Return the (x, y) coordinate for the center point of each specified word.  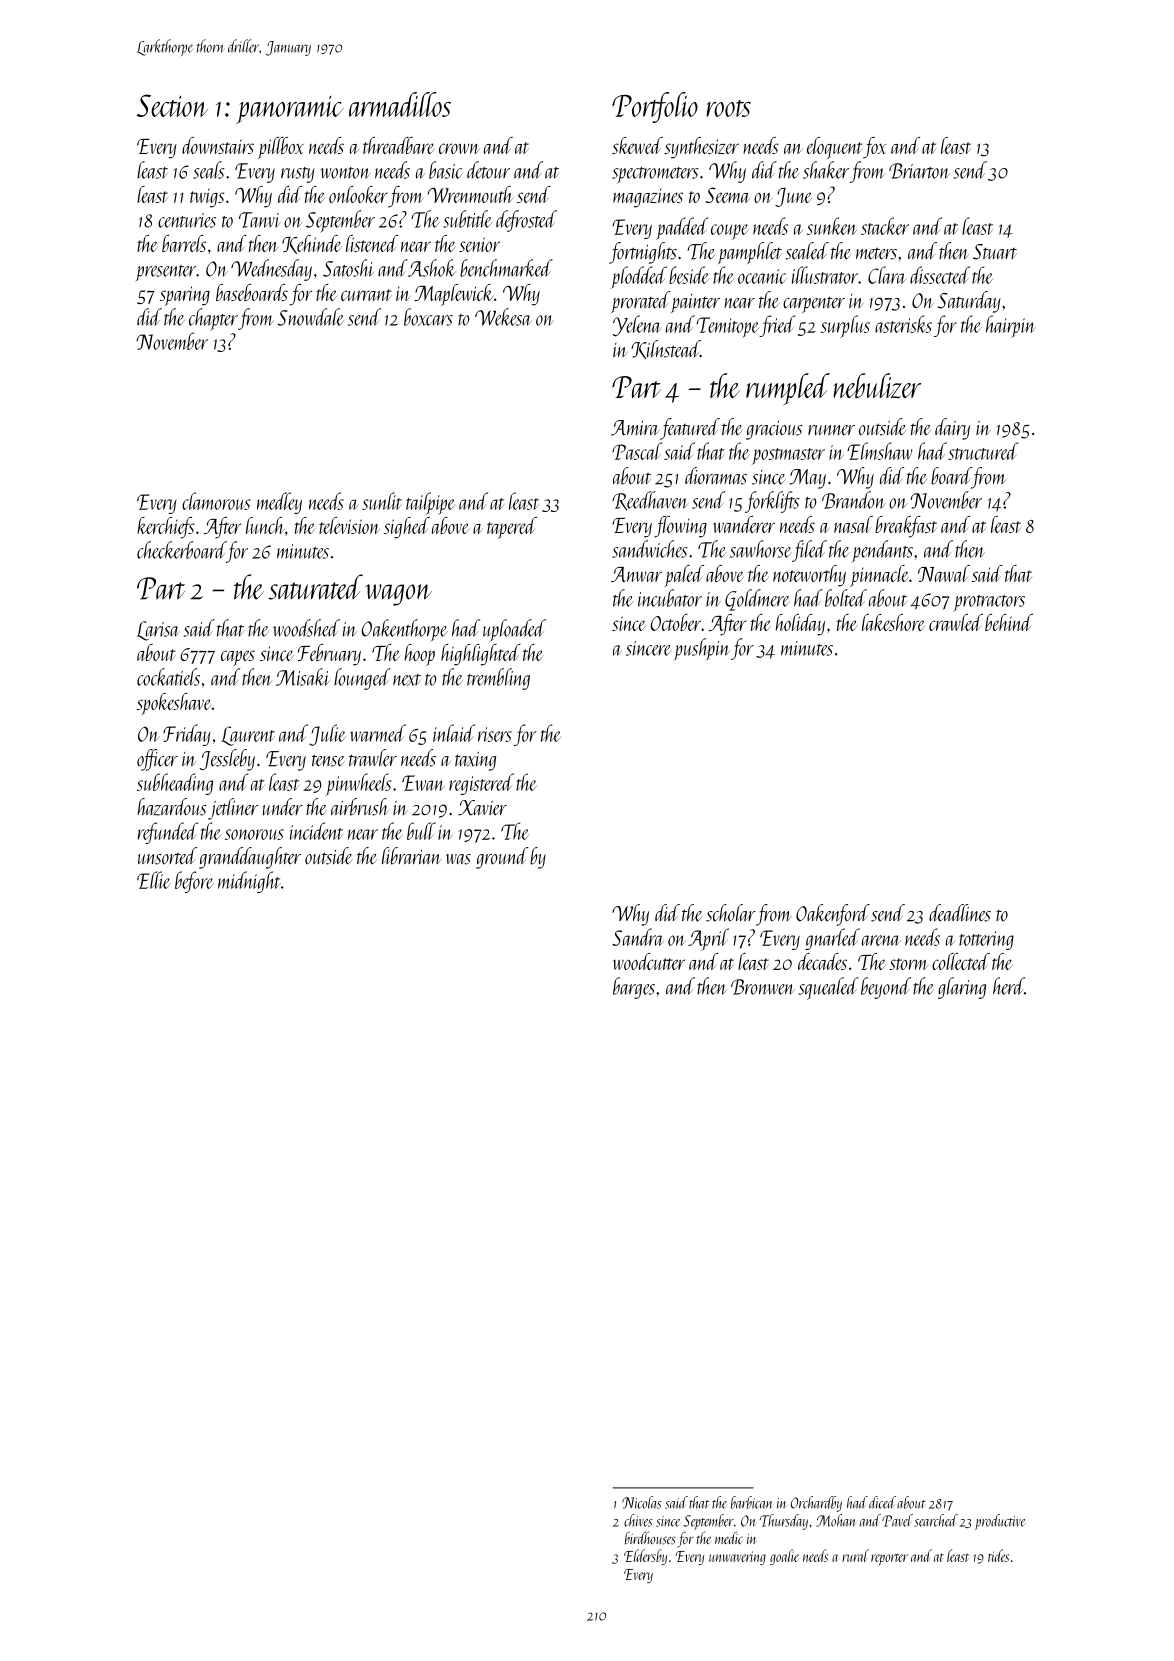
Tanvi (260, 220)
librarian (411, 856)
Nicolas (642, 1502)
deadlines (960, 913)
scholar (731, 913)
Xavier (482, 808)
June (793, 197)
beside (689, 275)
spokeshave (174, 704)
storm (908, 964)
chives (638, 1520)
